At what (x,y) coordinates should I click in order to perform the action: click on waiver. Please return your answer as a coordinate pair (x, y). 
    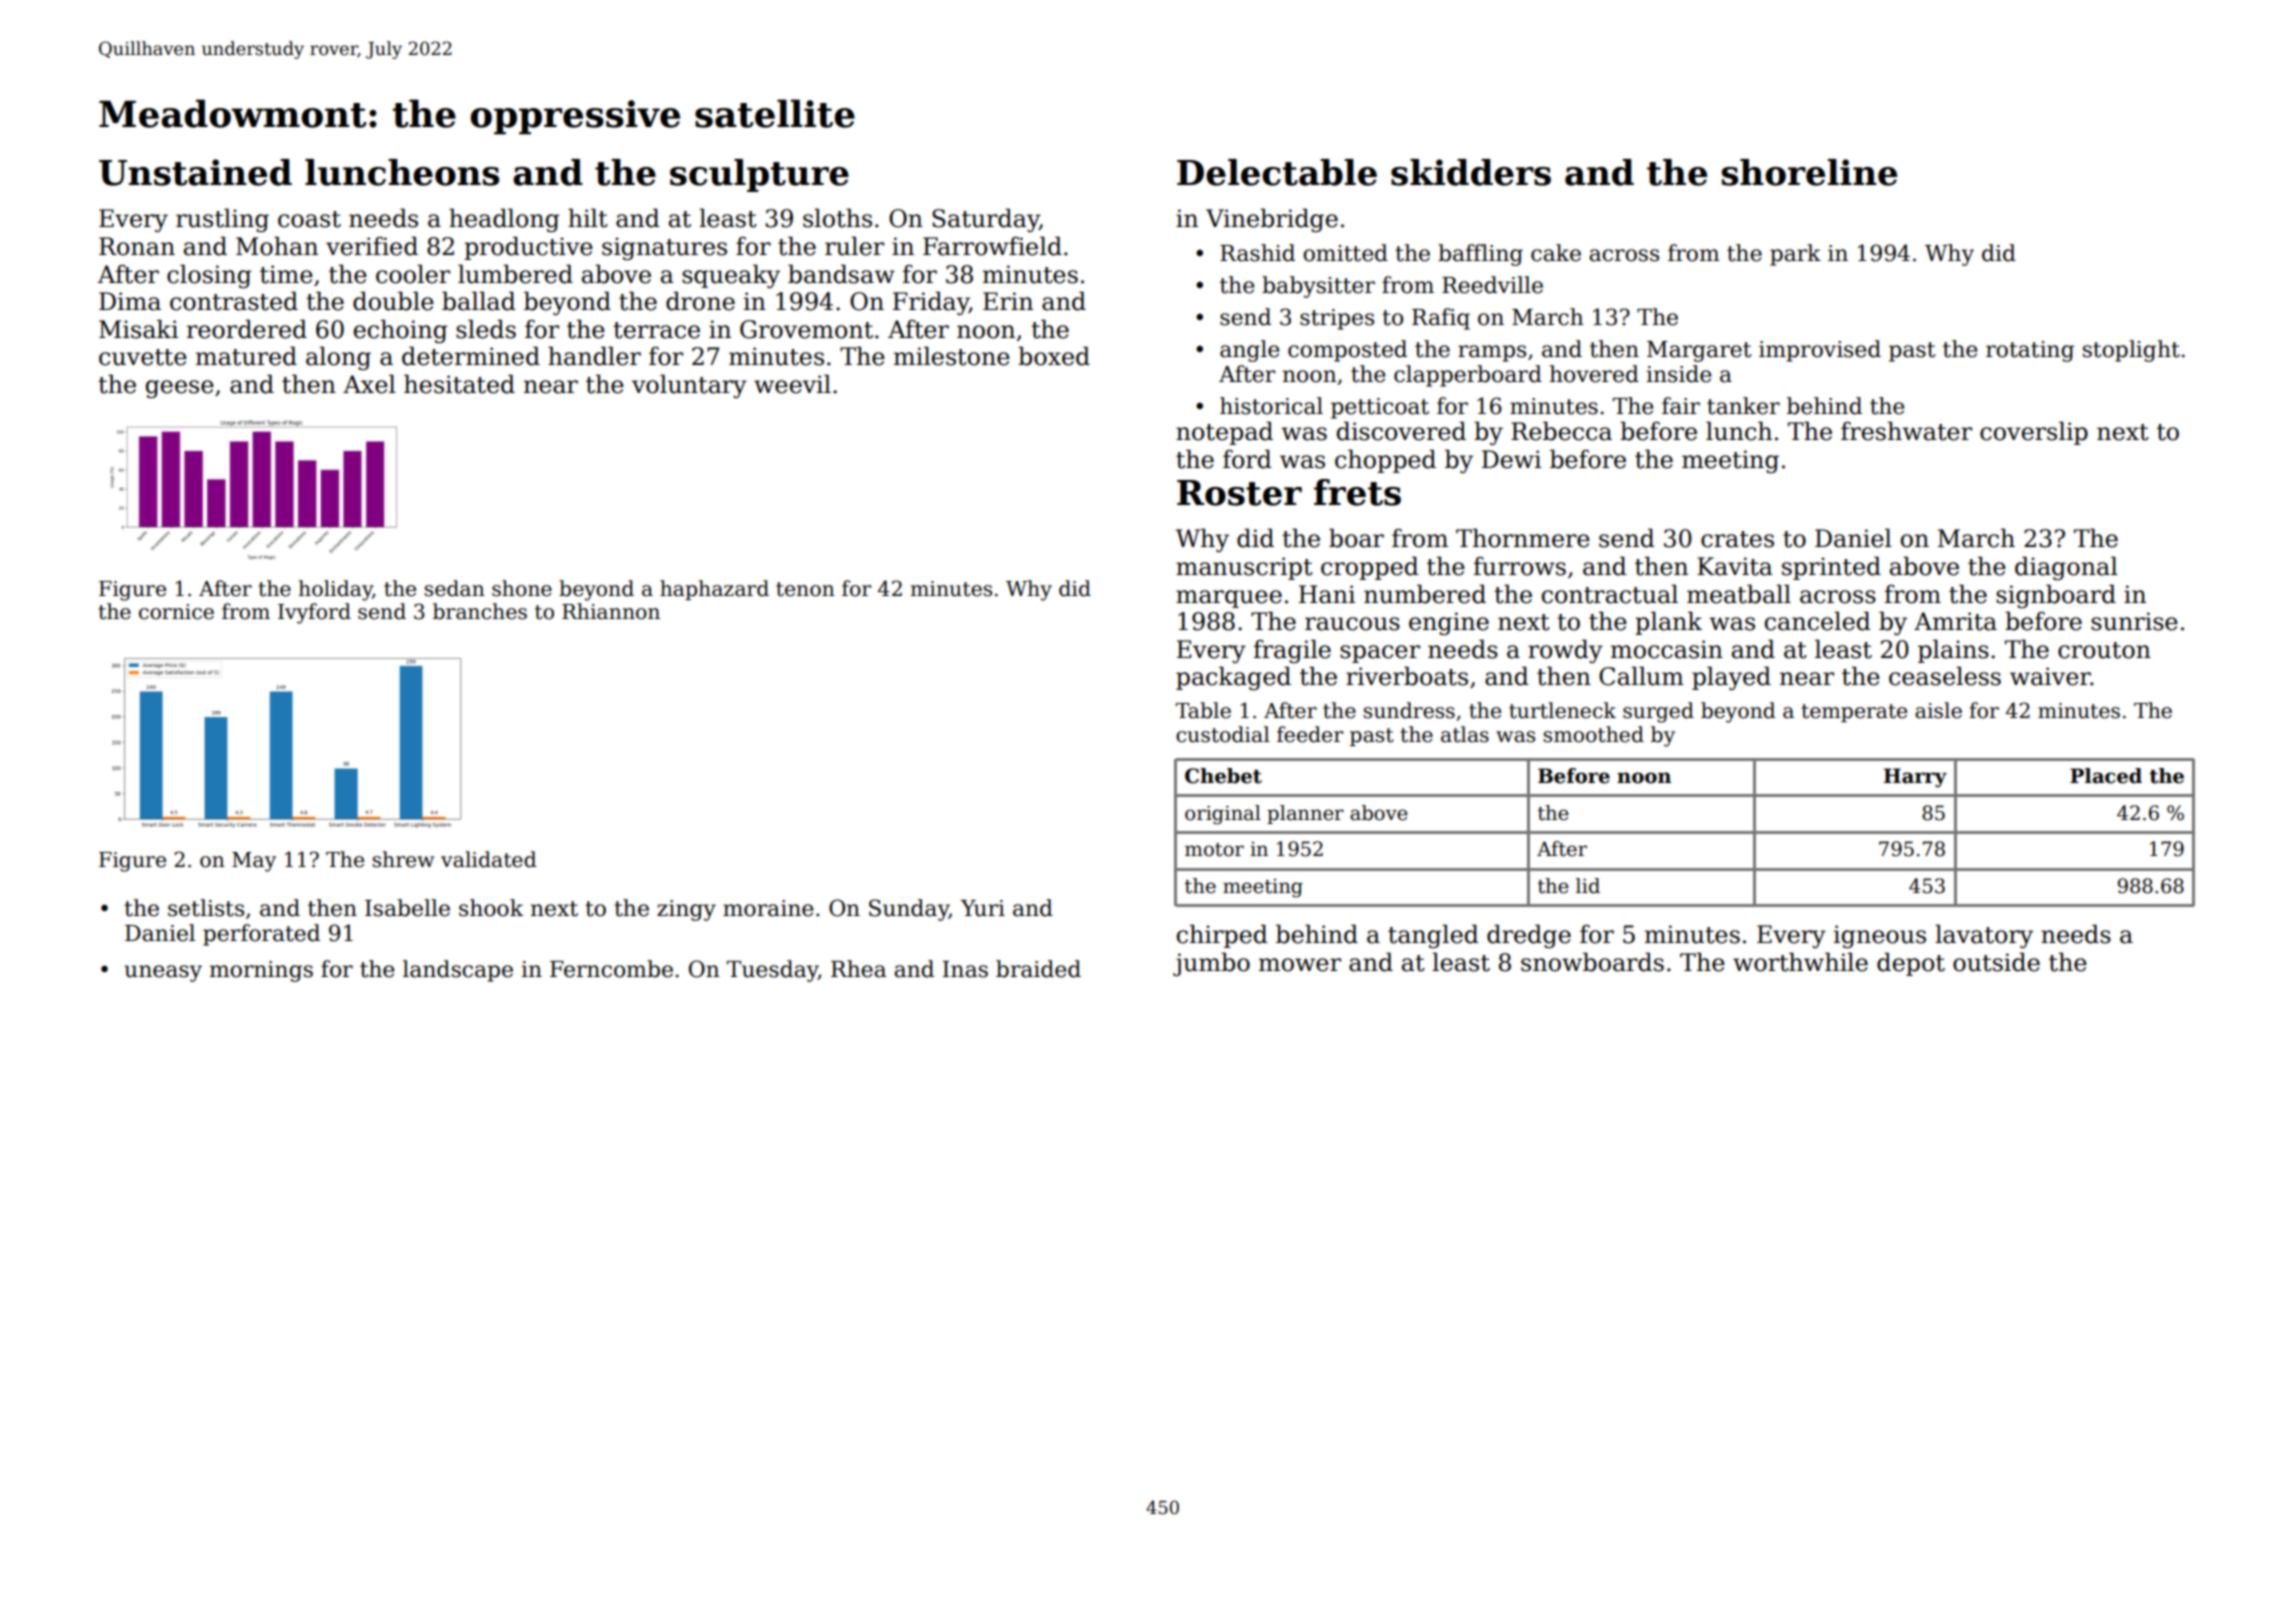
    Looking at the image, I should click on (2050, 676).
